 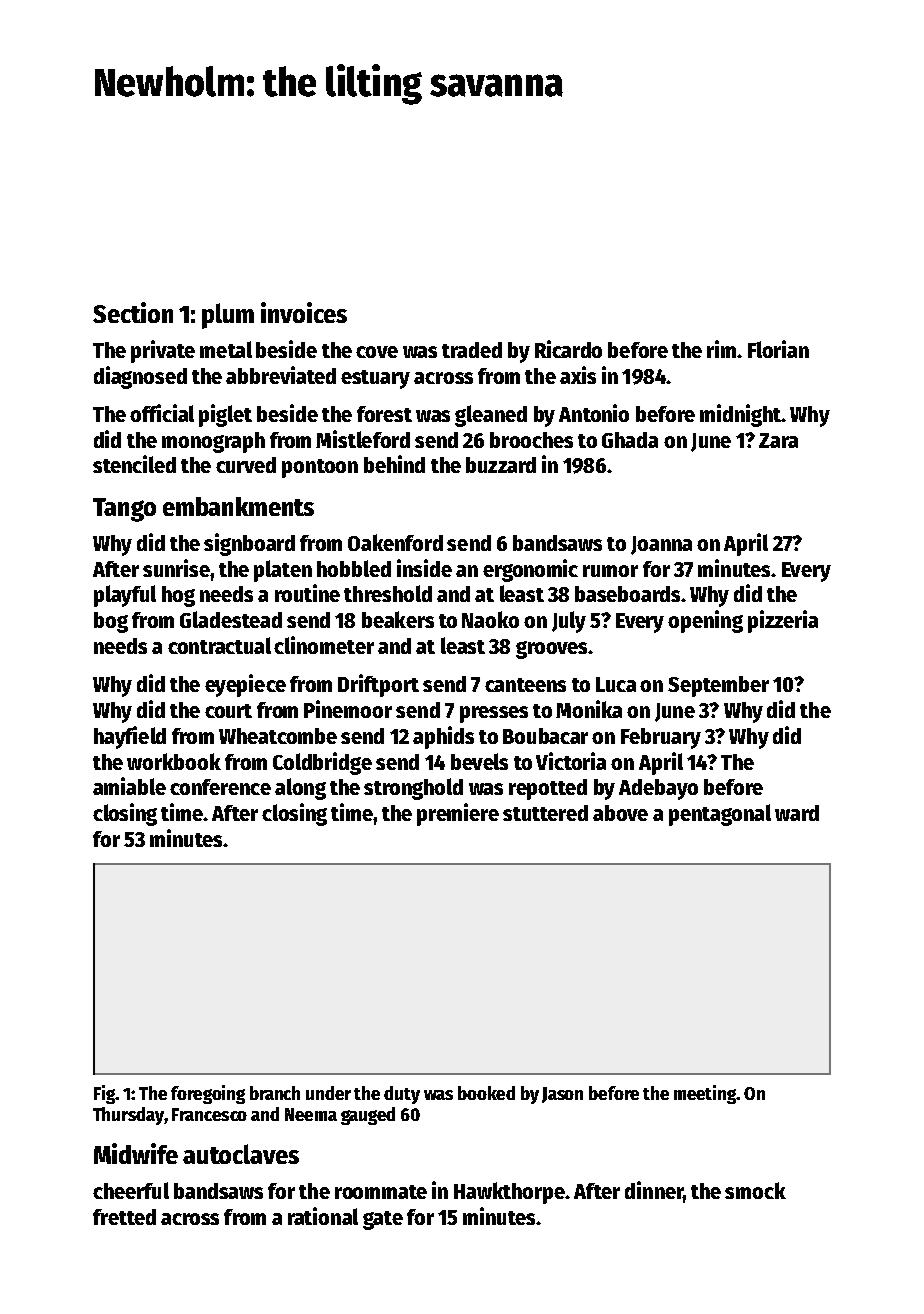 What do you see at coordinates (551, 650) in the screenshot?
I see `grooves` at bounding box center [551, 650].
